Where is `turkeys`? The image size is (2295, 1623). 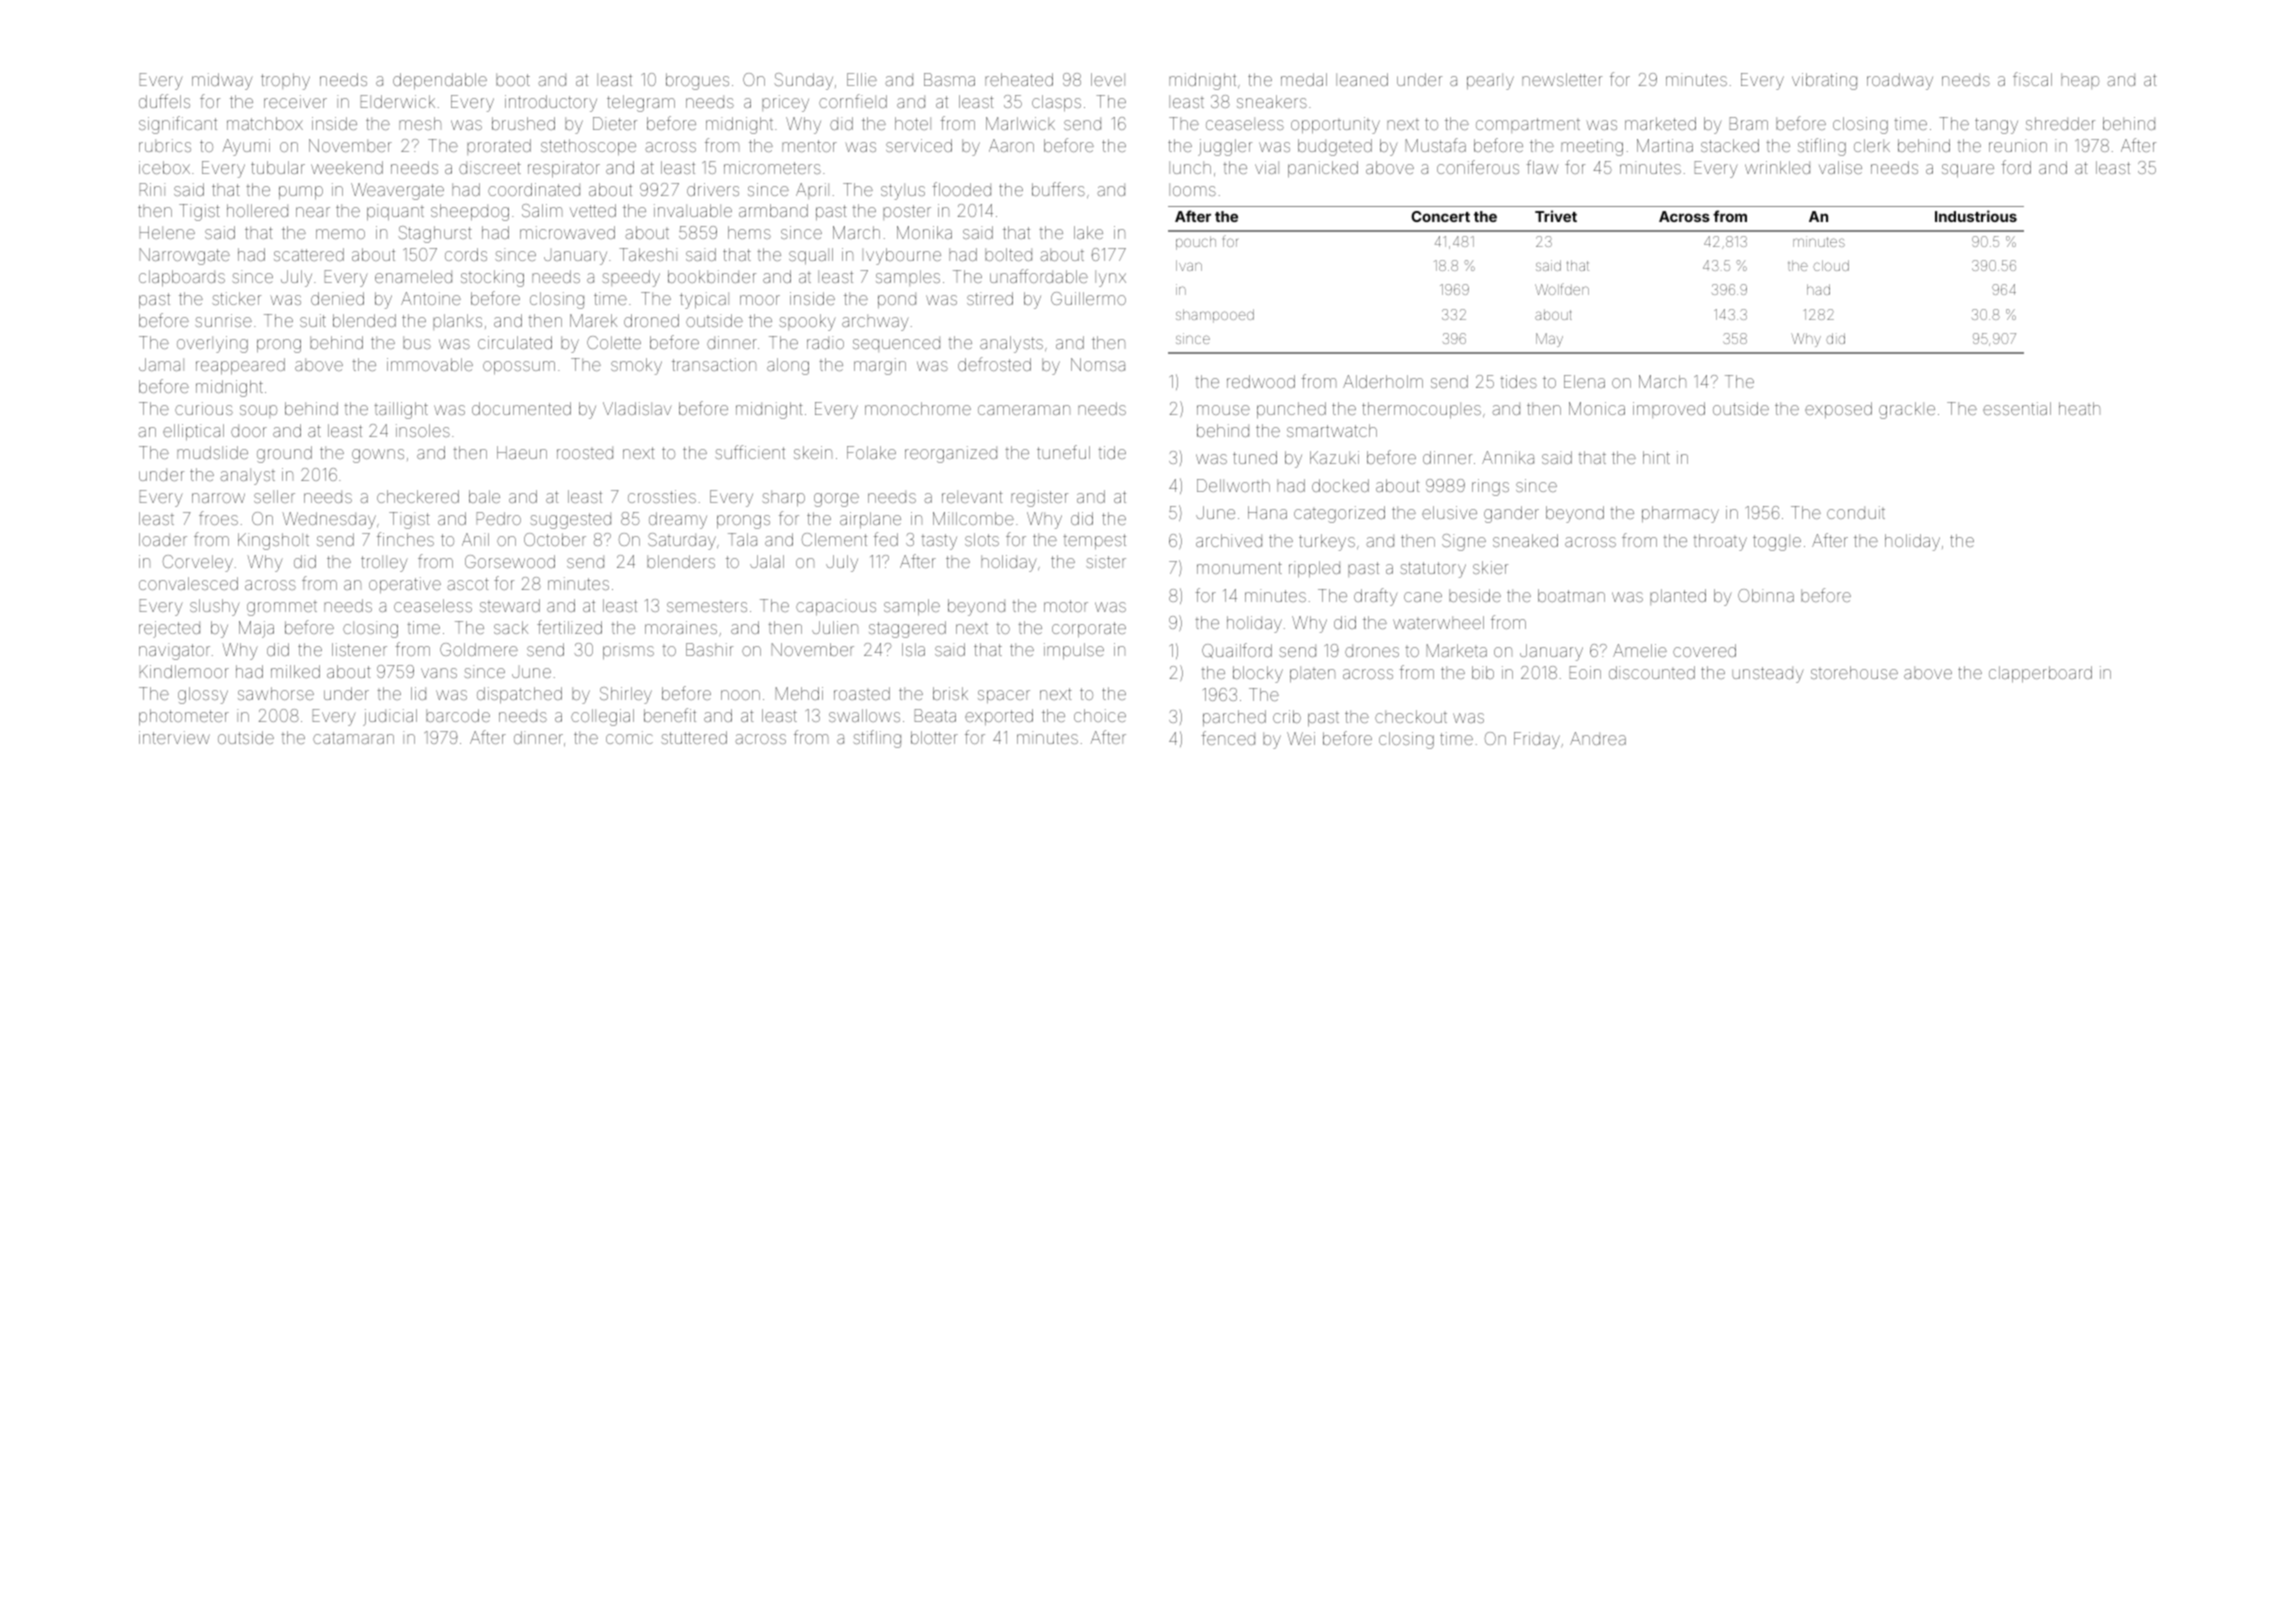
turkeys is located at coordinates (1327, 542).
